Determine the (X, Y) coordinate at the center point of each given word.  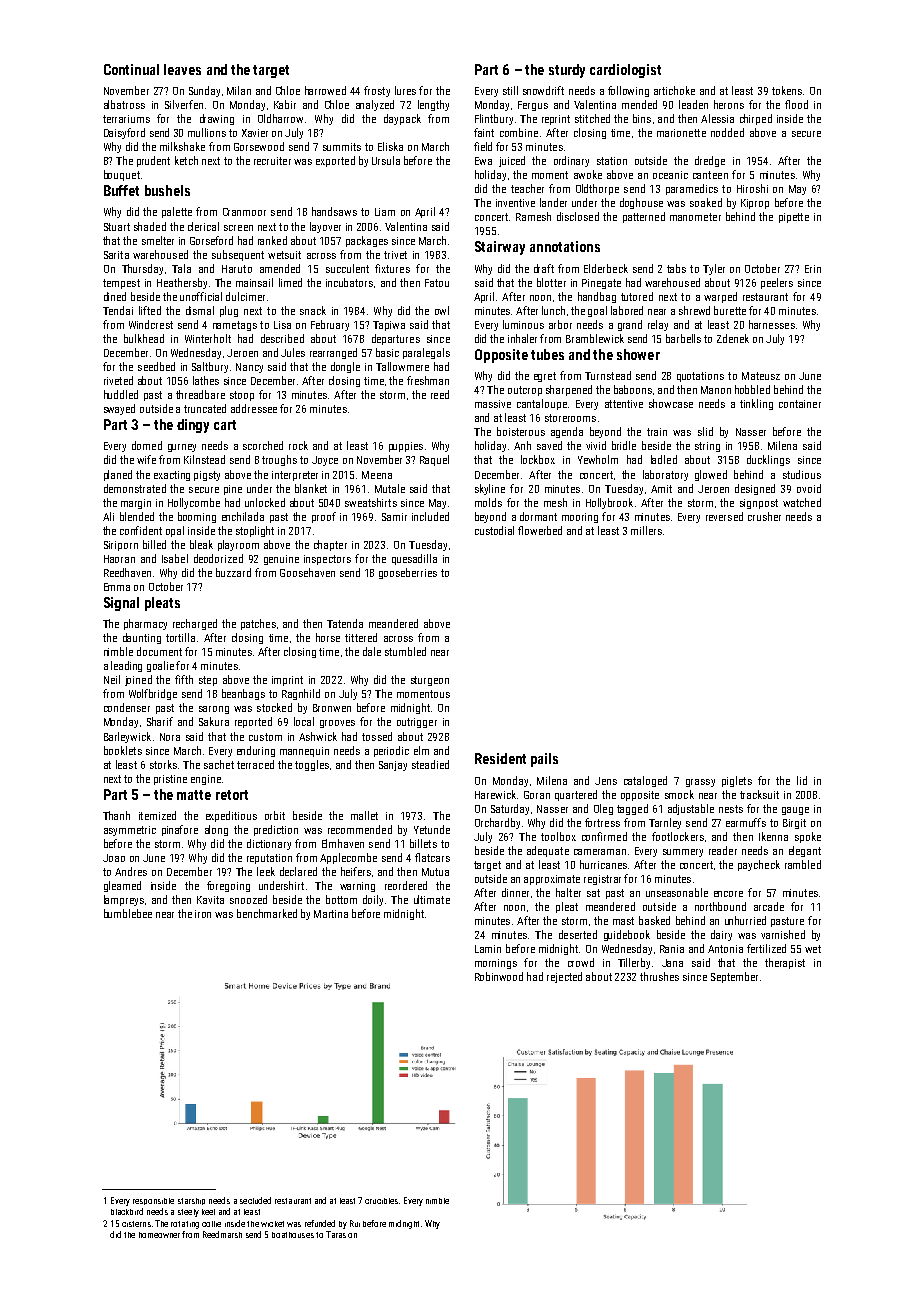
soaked (706, 202)
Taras (336, 1234)
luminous (523, 324)
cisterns (136, 1224)
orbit (275, 815)
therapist (785, 963)
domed (147, 445)
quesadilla (414, 559)
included (430, 516)
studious (802, 474)
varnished (783, 934)
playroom (238, 545)
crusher (764, 516)
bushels (167, 190)
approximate (552, 880)
